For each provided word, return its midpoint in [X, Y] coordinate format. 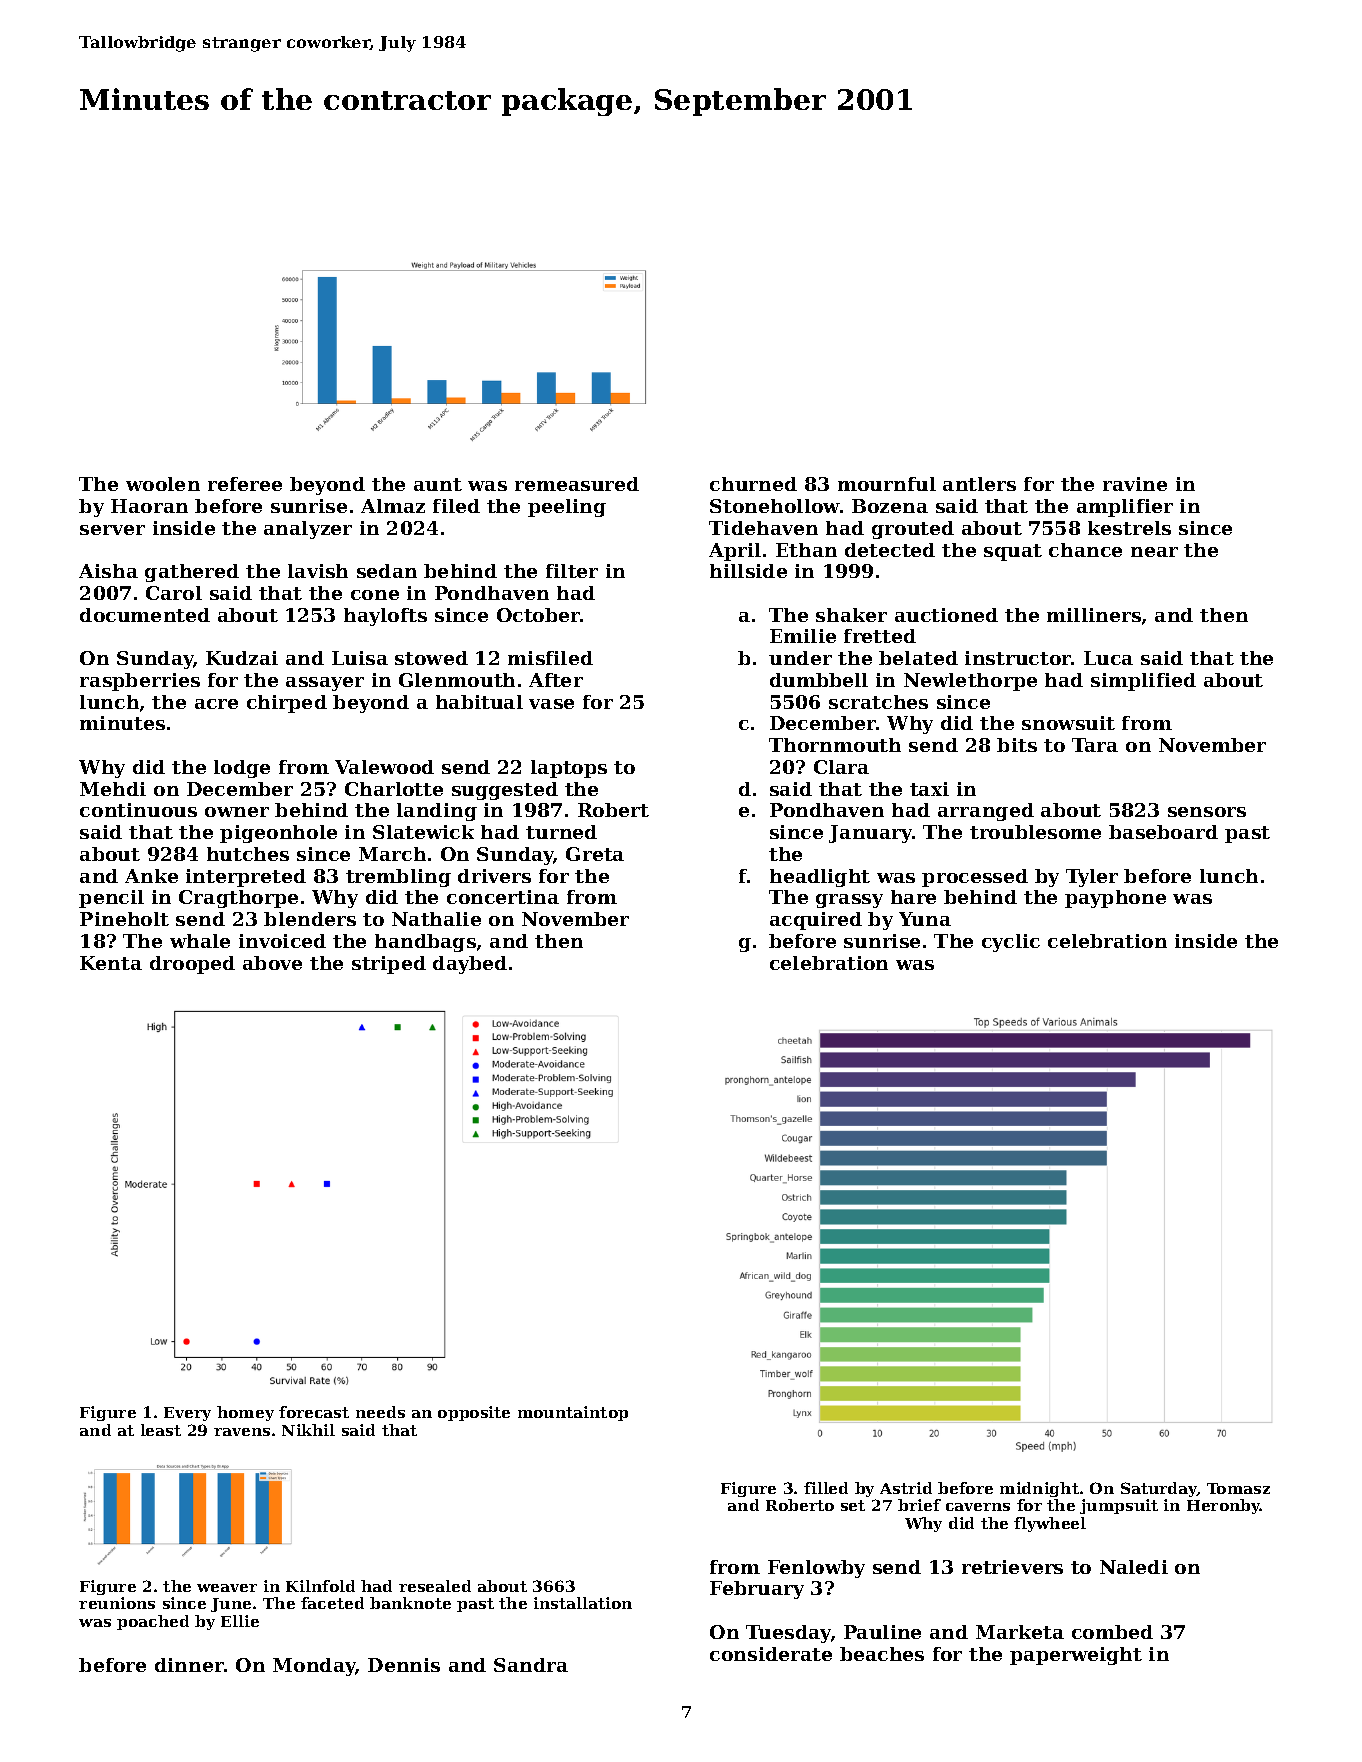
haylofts [385, 617]
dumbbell [819, 680]
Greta [595, 854]
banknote [410, 1603]
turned [561, 832]
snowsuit [1068, 723]
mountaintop [573, 1413]
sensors [1207, 812]
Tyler [1092, 878]
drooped [192, 965]
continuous [138, 810]
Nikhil [308, 1430]
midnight [1039, 1489]
